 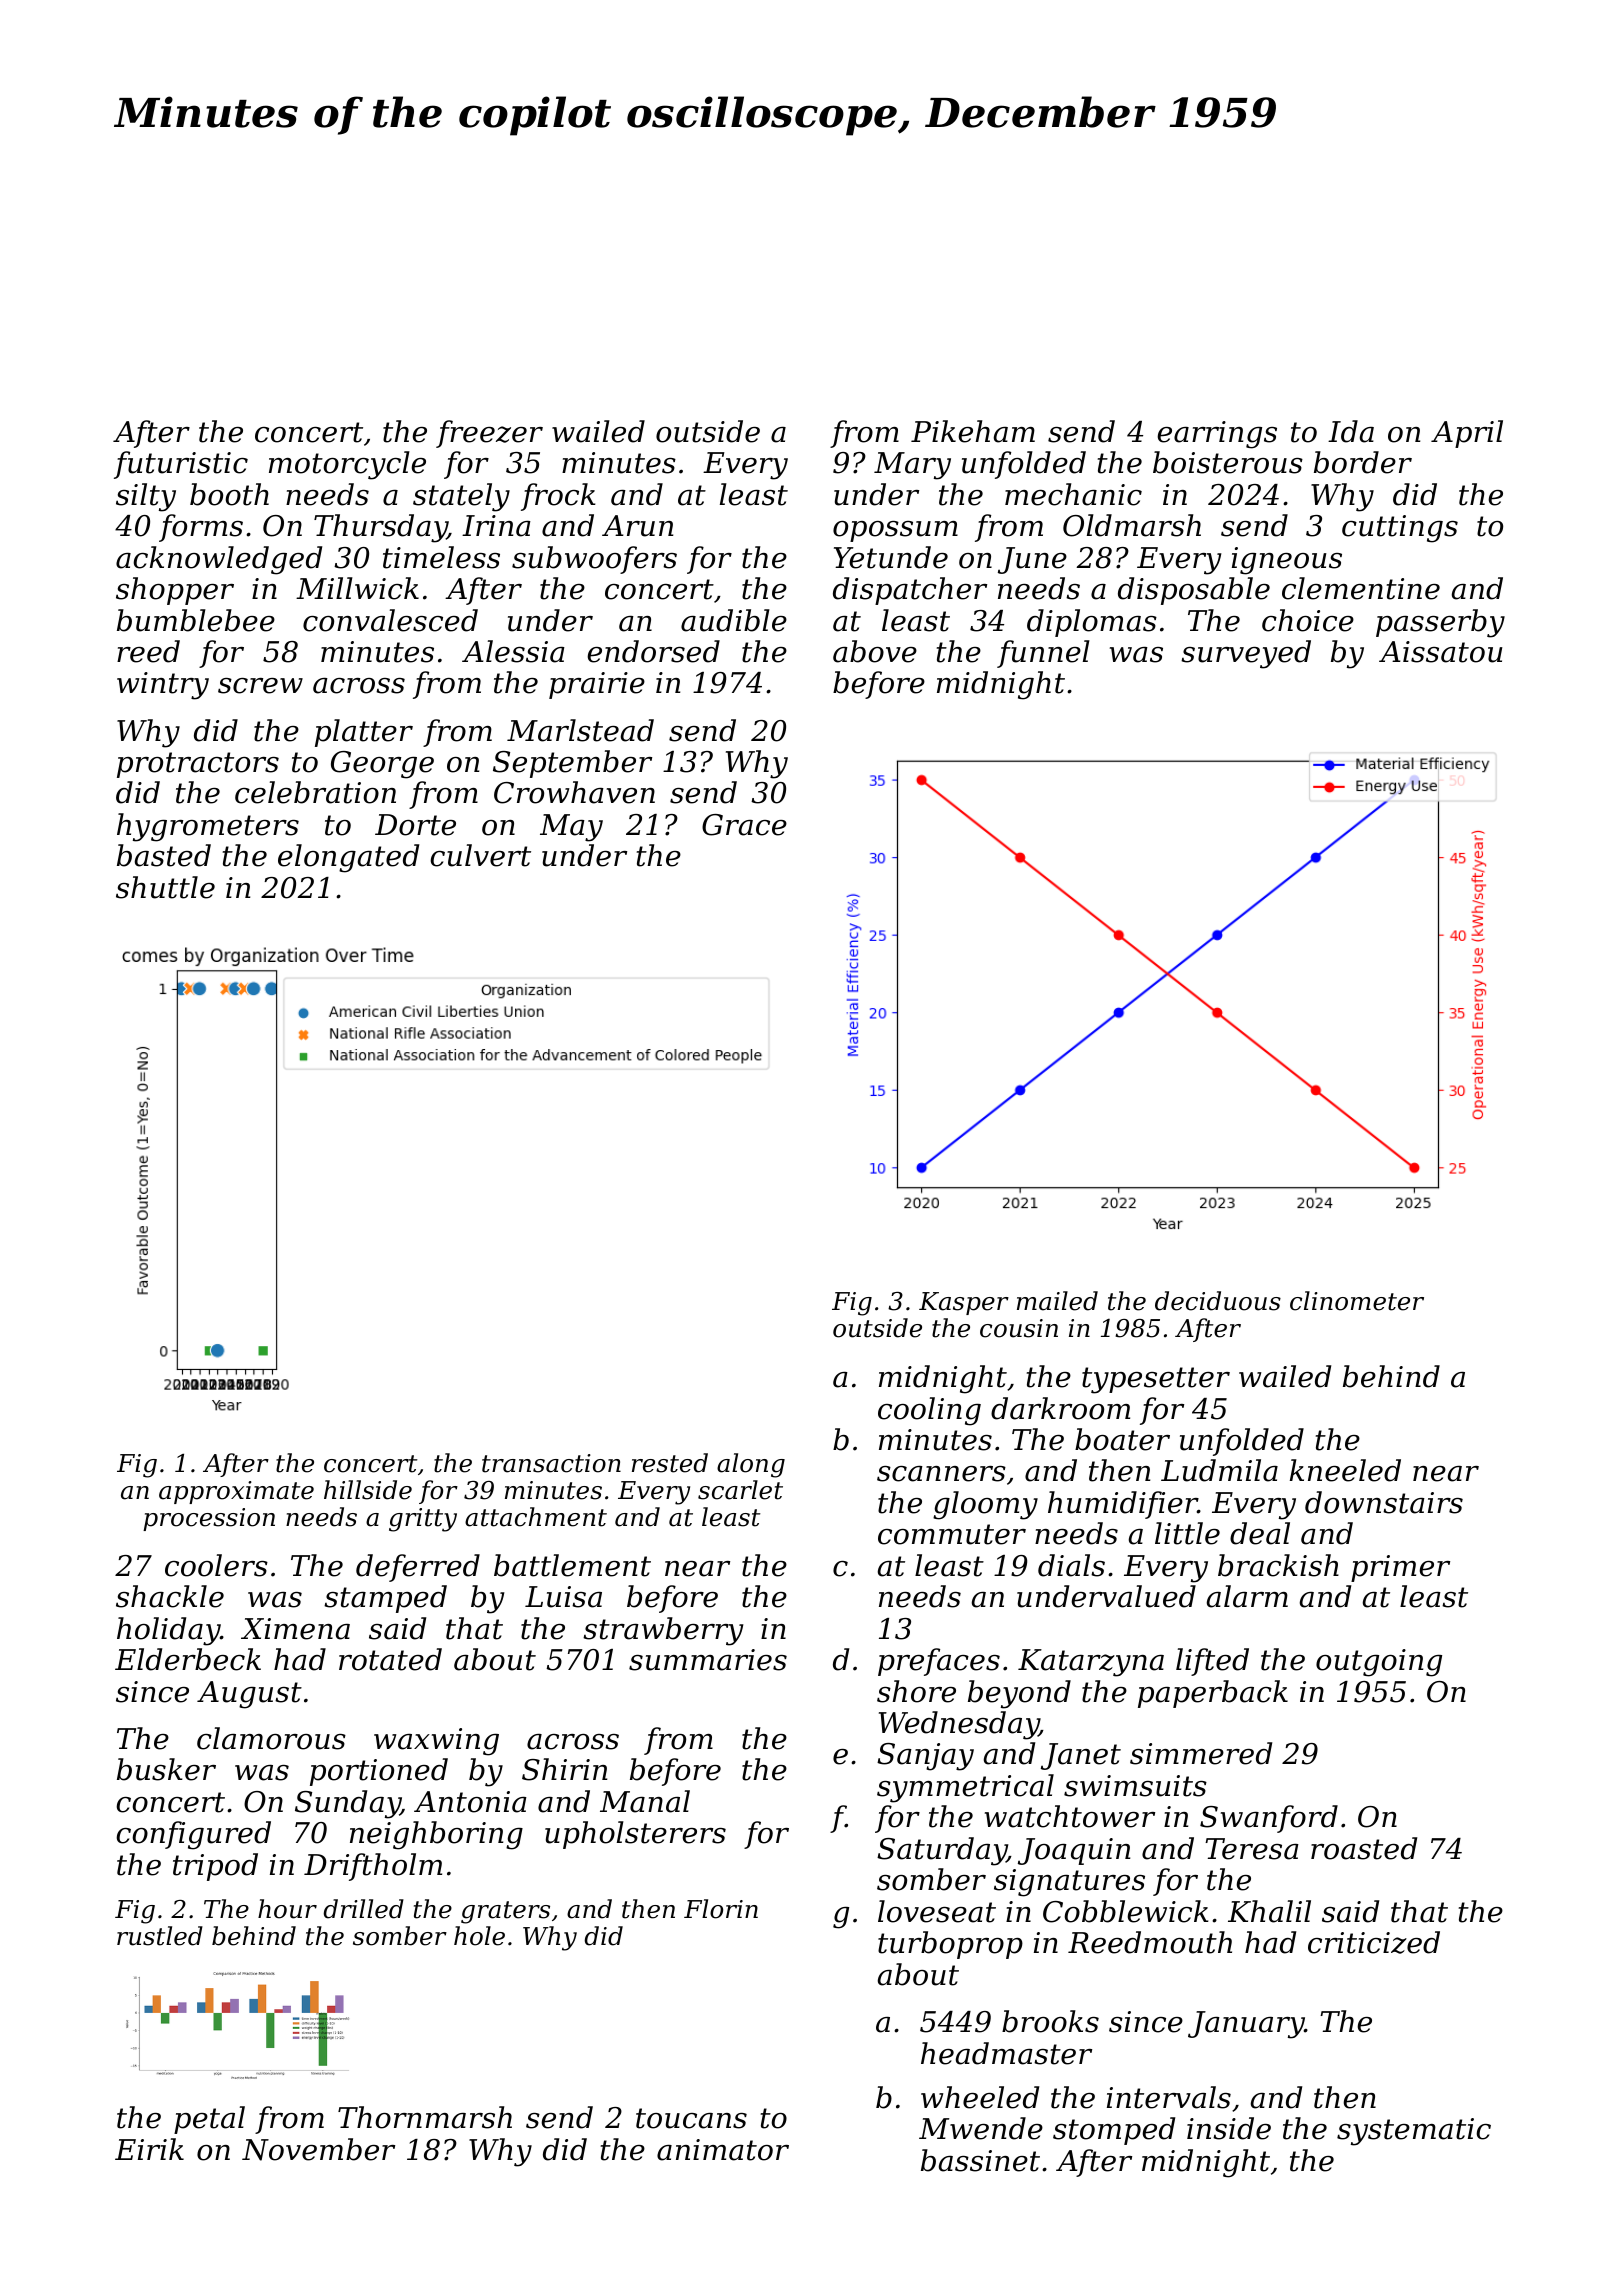 What do you see at coordinates (209, 2120) in the document?
I see `petal` at bounding box center [209, 2120].
